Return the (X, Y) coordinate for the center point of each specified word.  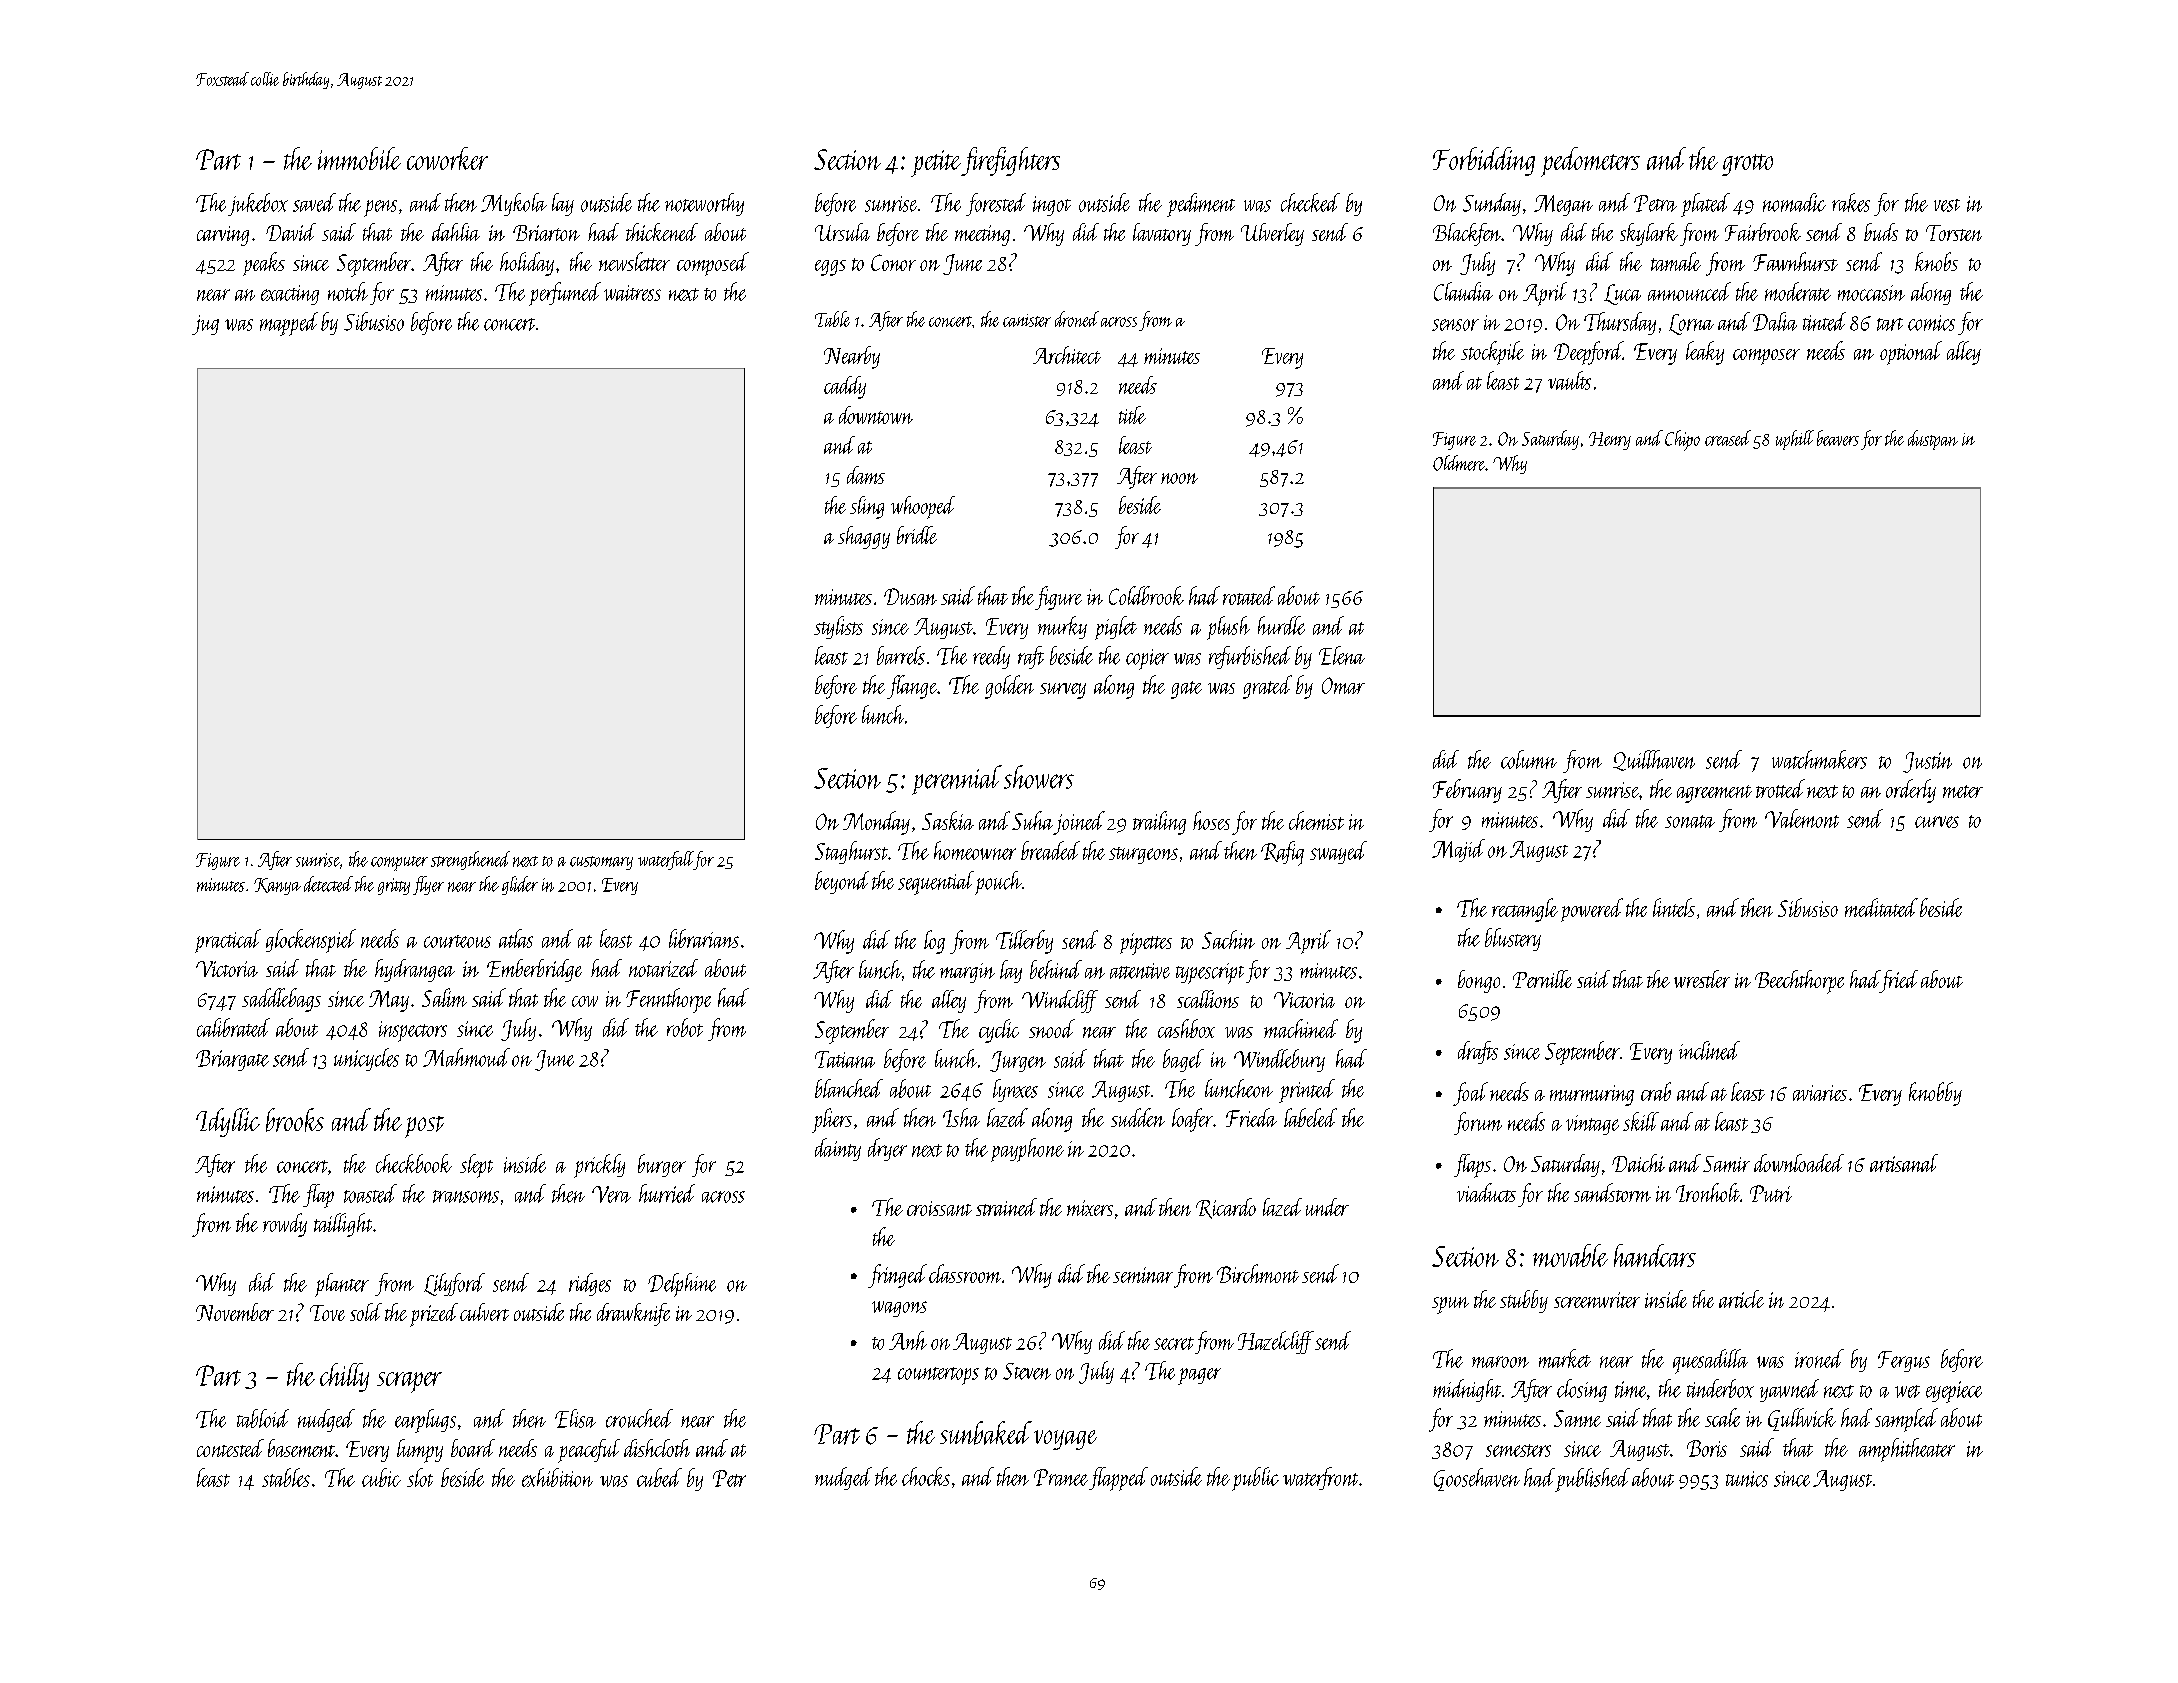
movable (1570, 1255)
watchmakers (1819, 759)
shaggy (864, 537)
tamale (1676, 261)
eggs (830, 268)
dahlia (456, 232)
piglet (1116, 628)
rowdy (285, 1225)
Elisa (575, 1418)
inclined (1709, 1050)
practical (228, 941)
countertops (938, 1376)
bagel (1183, 1060)
